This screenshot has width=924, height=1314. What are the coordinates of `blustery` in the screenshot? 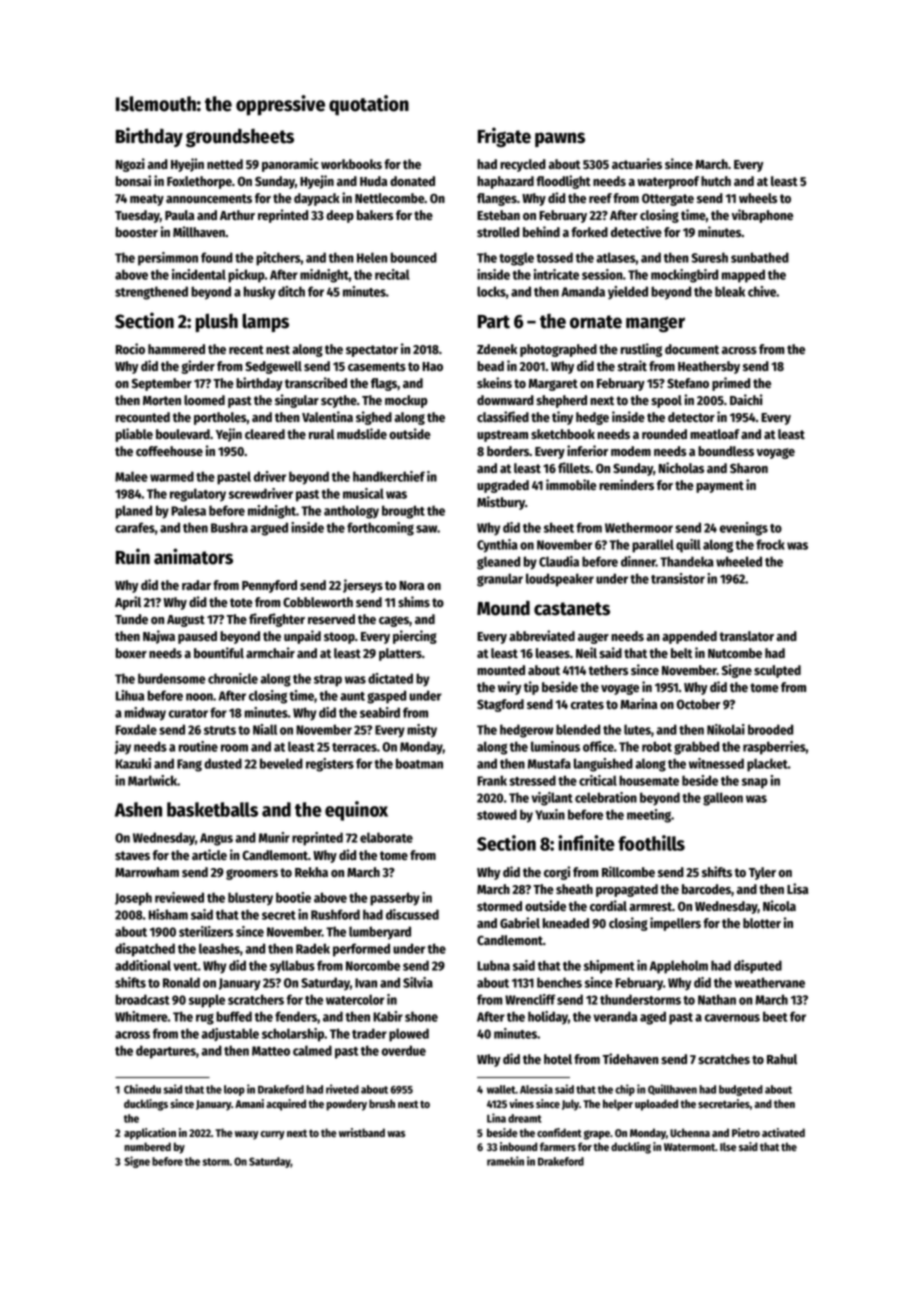 It's located at (250, 899).
